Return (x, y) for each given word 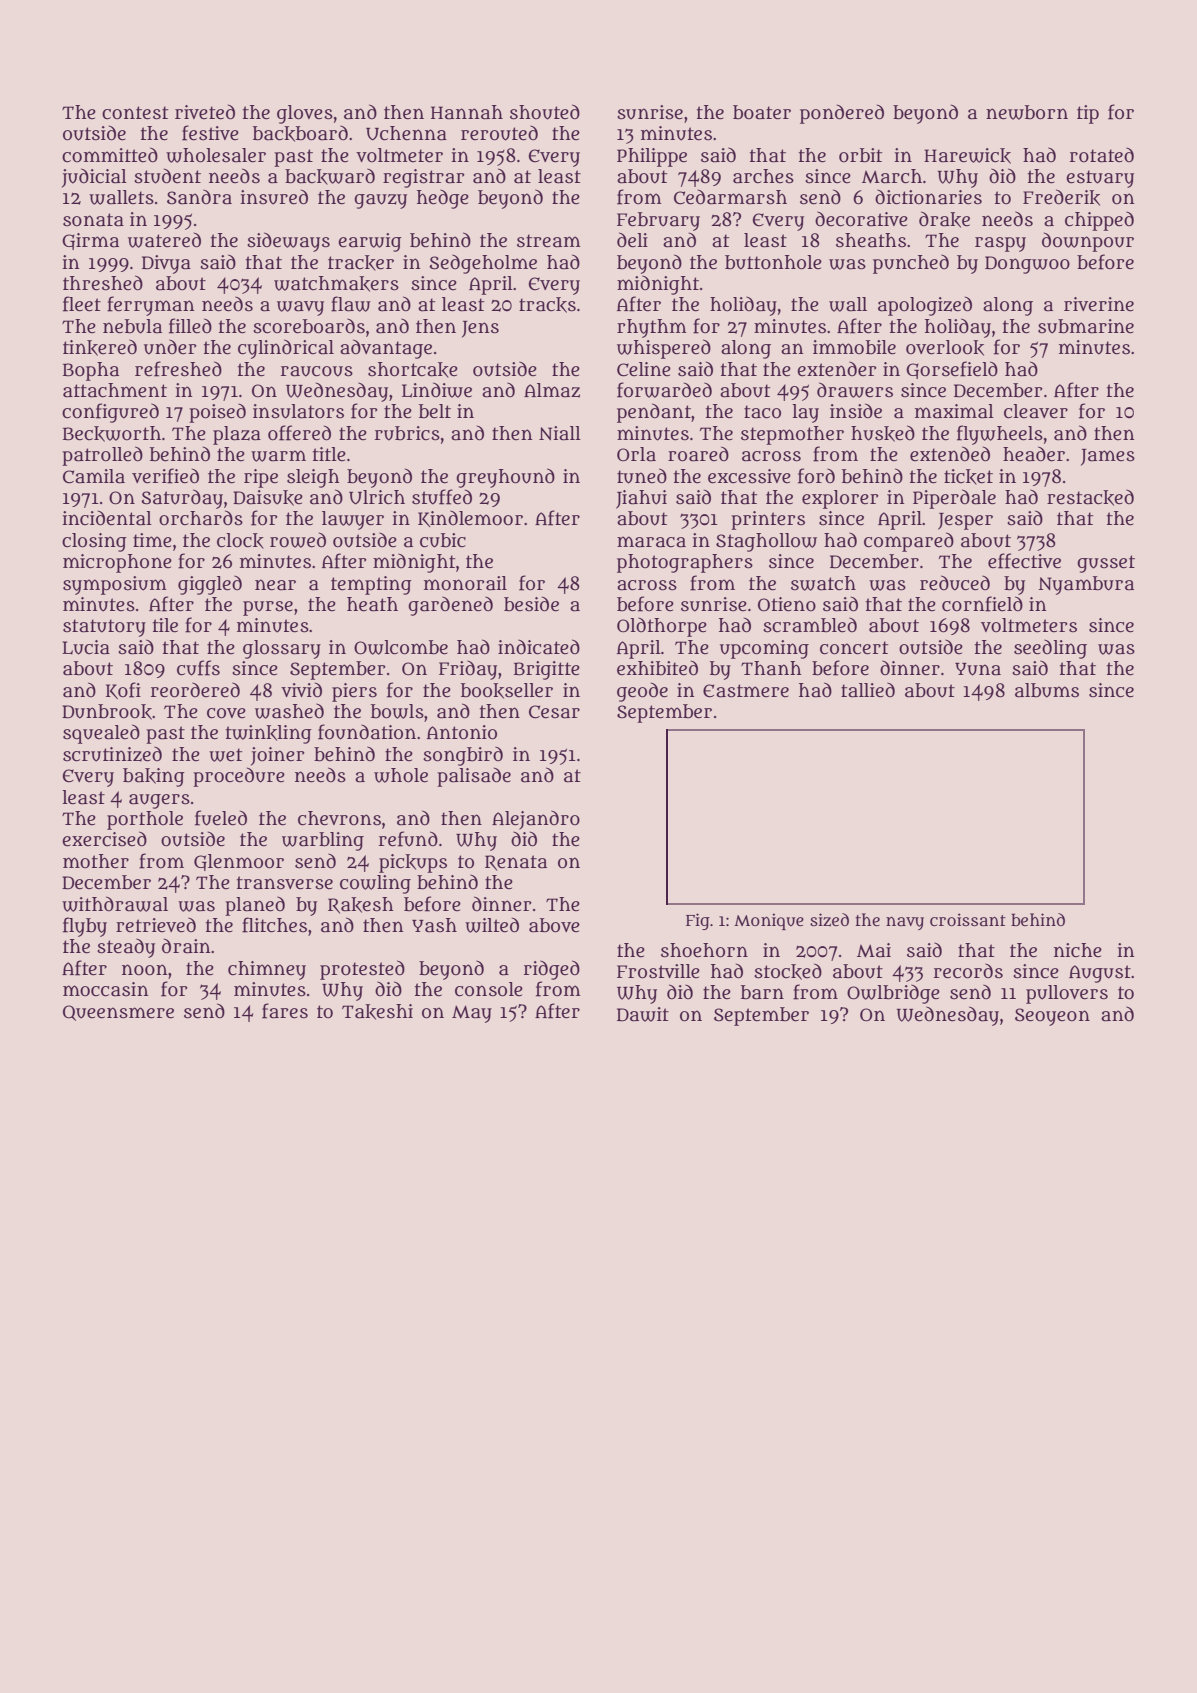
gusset (1106, 564)
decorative (861, 219)
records (968, 971)
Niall (560, 433)
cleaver (1036, 411)
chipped (1099, 221)
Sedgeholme (483, 264)
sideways (288, 242)
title (329, 454)
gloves (305, 114)
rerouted (499, 133)
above (554, 925)
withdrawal (115, 904)
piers (354, 692)
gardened (450, 606)
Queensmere (118, 1013)
